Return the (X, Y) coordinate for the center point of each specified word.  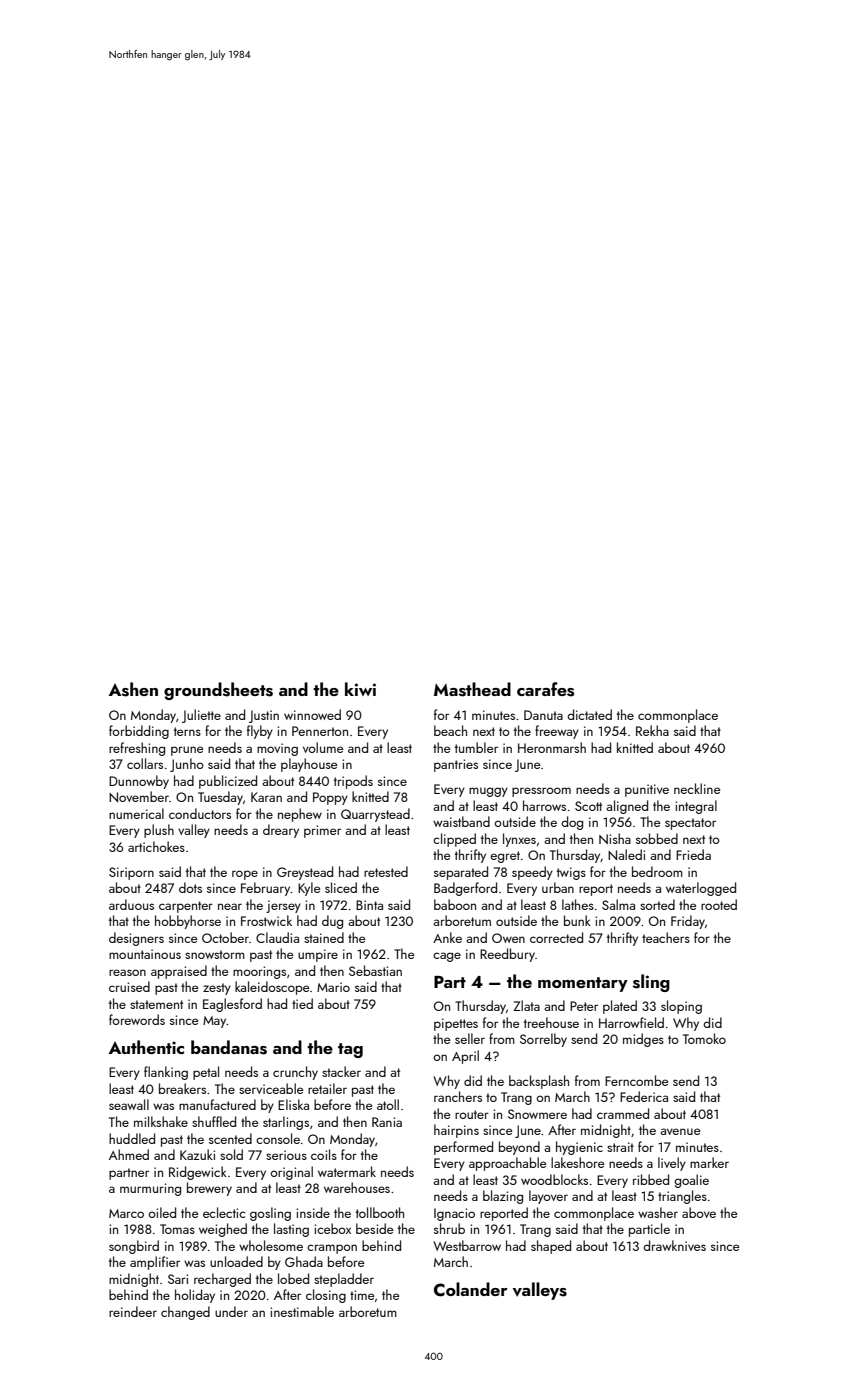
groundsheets (218, 691)
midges (643, 1040)
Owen (508, 938)
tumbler (476, 747)
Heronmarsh (552, 747)
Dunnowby (139, 782)
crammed (623, 1113)
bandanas (229, 1047)
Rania (387, 1122)
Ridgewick (198, 1173)
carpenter (186, 907)
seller (470, 1038)
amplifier (155, 1263)
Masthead (472, 689)
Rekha (652, 730)
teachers (666, 937)
